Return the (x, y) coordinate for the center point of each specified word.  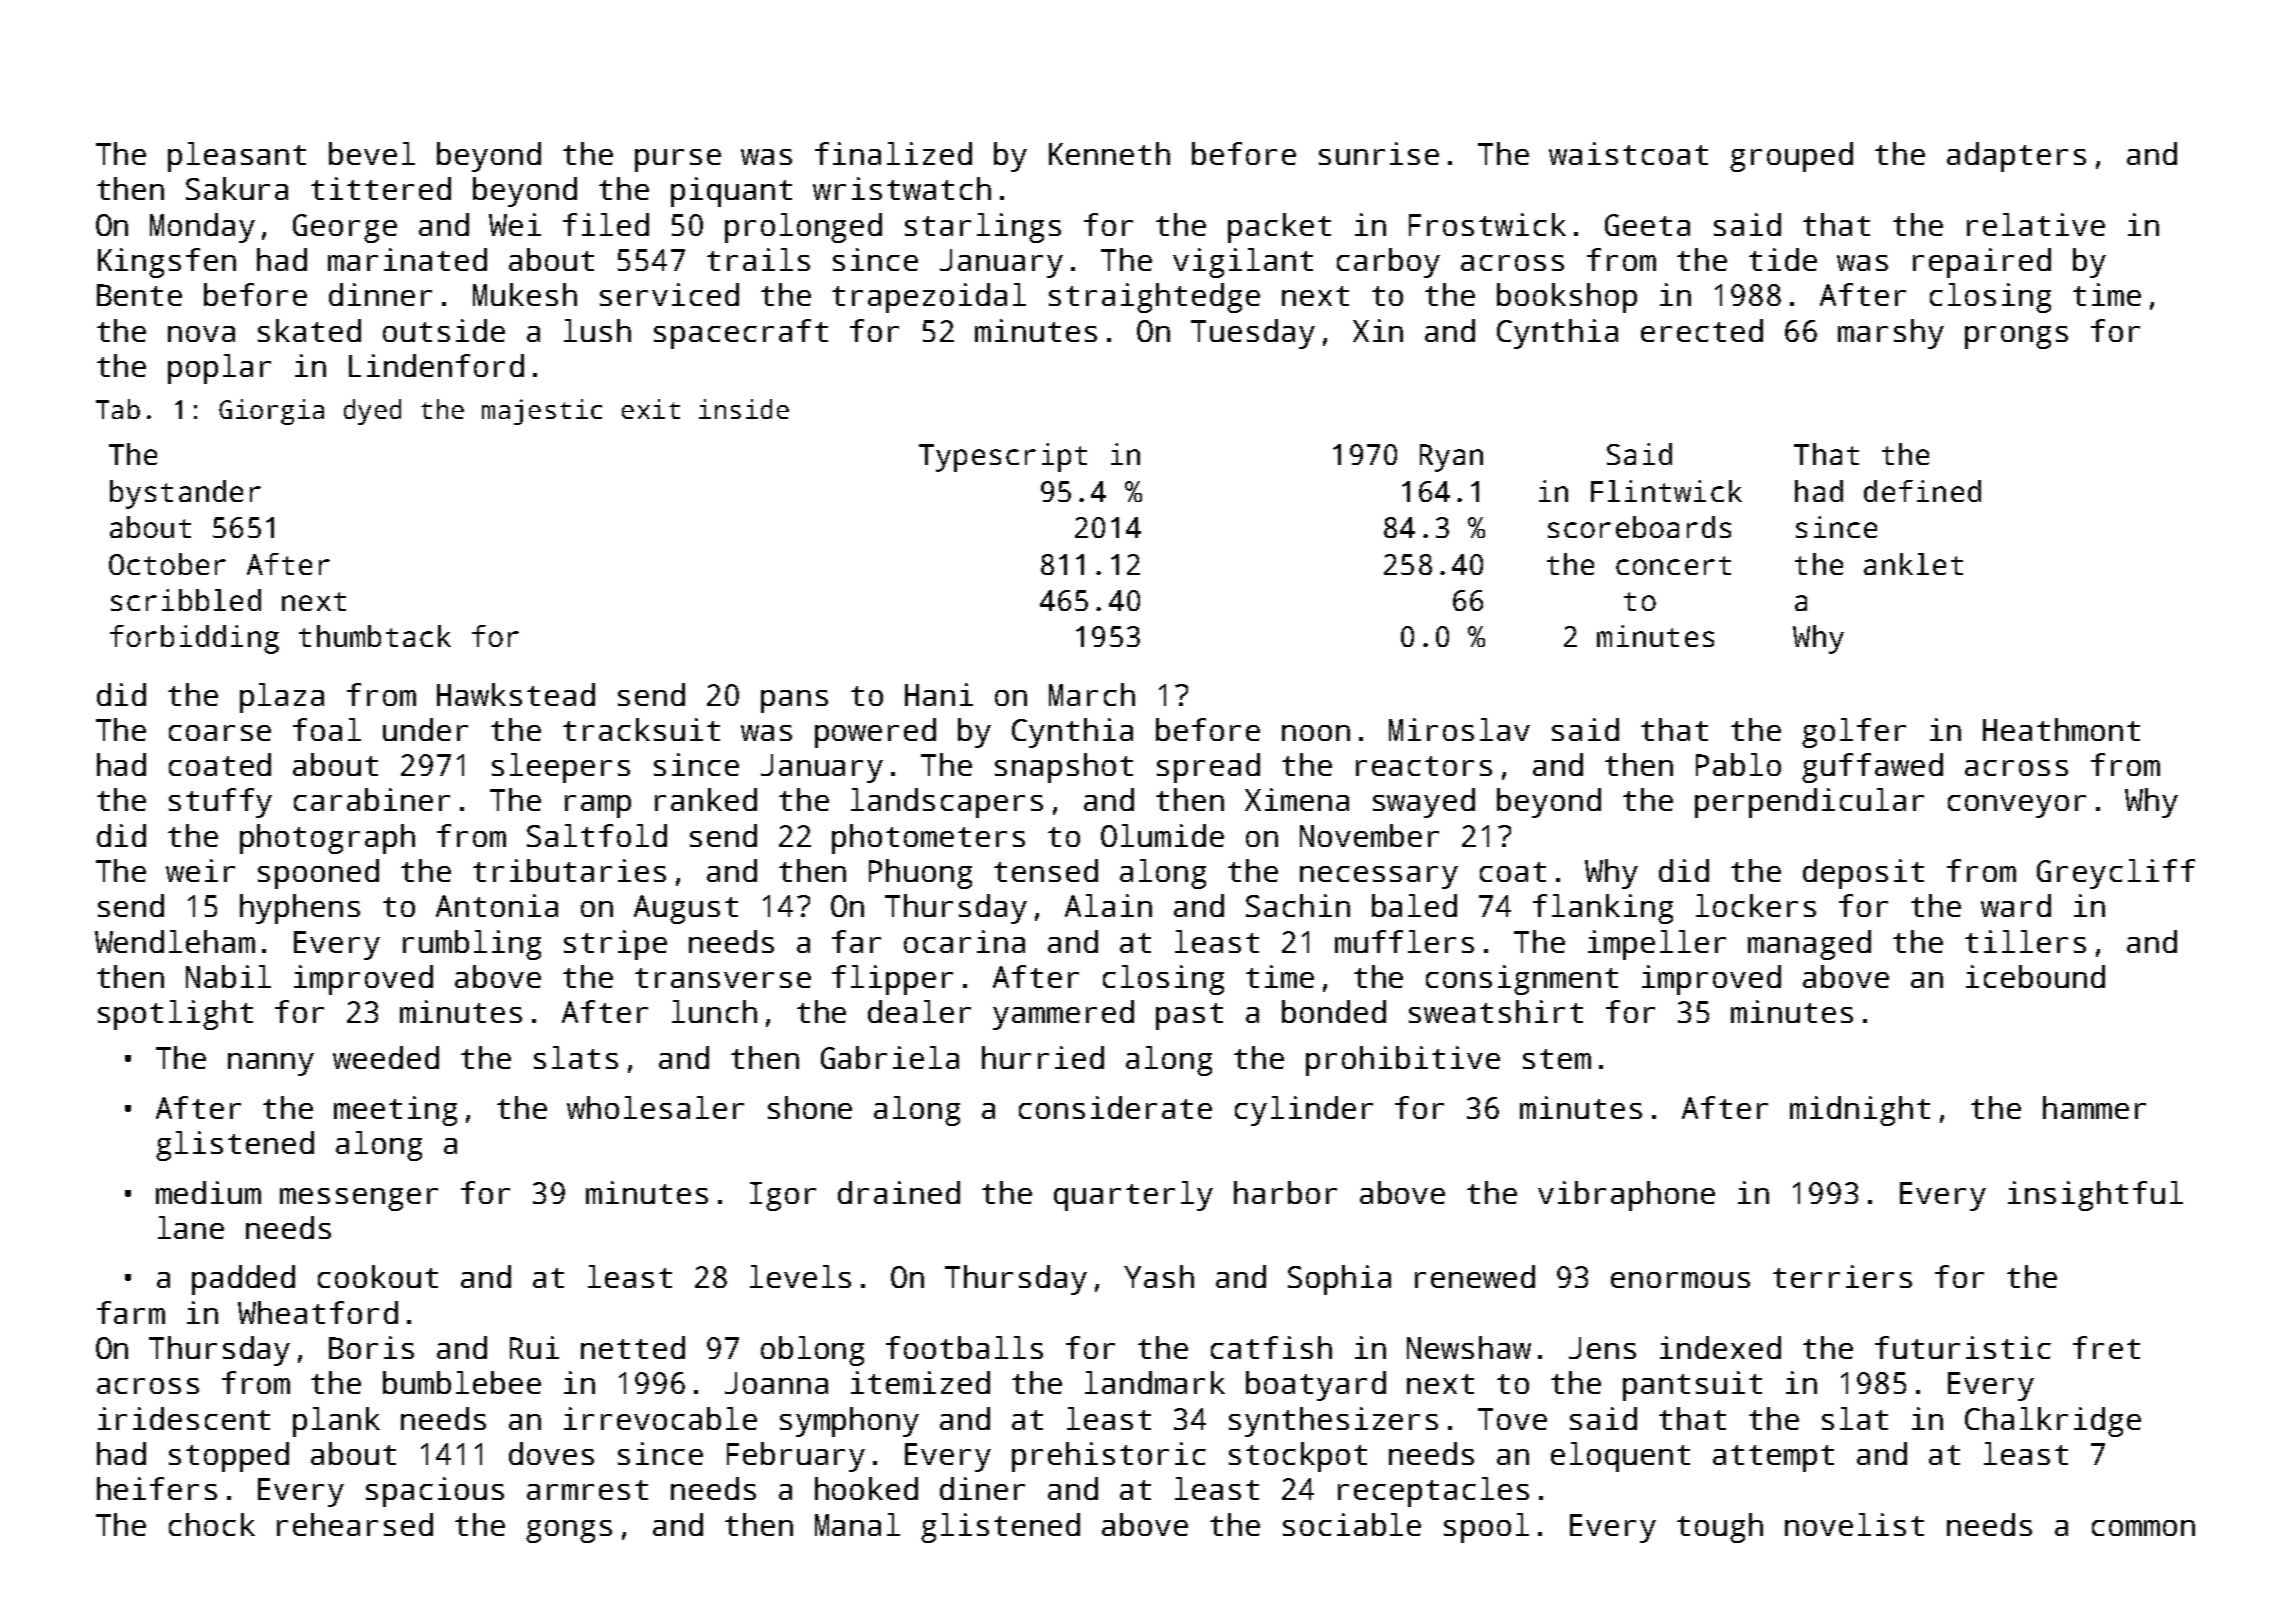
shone (810, 1107)
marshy (1891, 334)
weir (200, 870)
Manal (857, 1524)
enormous (1680, 1280)
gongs (569, 1531)
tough (1720, 1528)
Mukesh (525, 294)
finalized (893, 153)
